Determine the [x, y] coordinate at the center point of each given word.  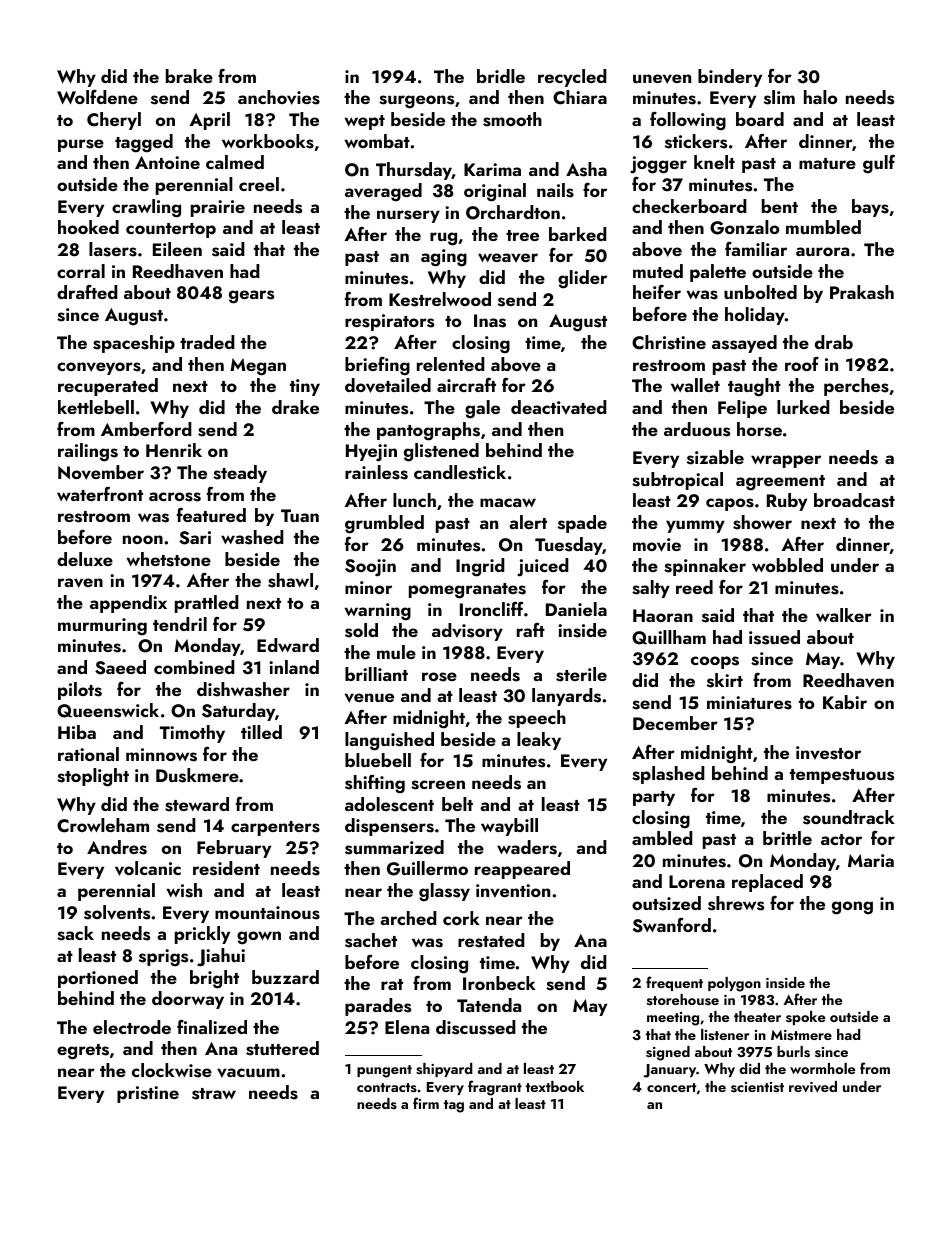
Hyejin [371, 453]
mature [827, 163]
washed [252, 537]
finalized [212, 1027]
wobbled [787, 565]
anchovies [279, 97]
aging [444, 258]
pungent [384, 1071]
